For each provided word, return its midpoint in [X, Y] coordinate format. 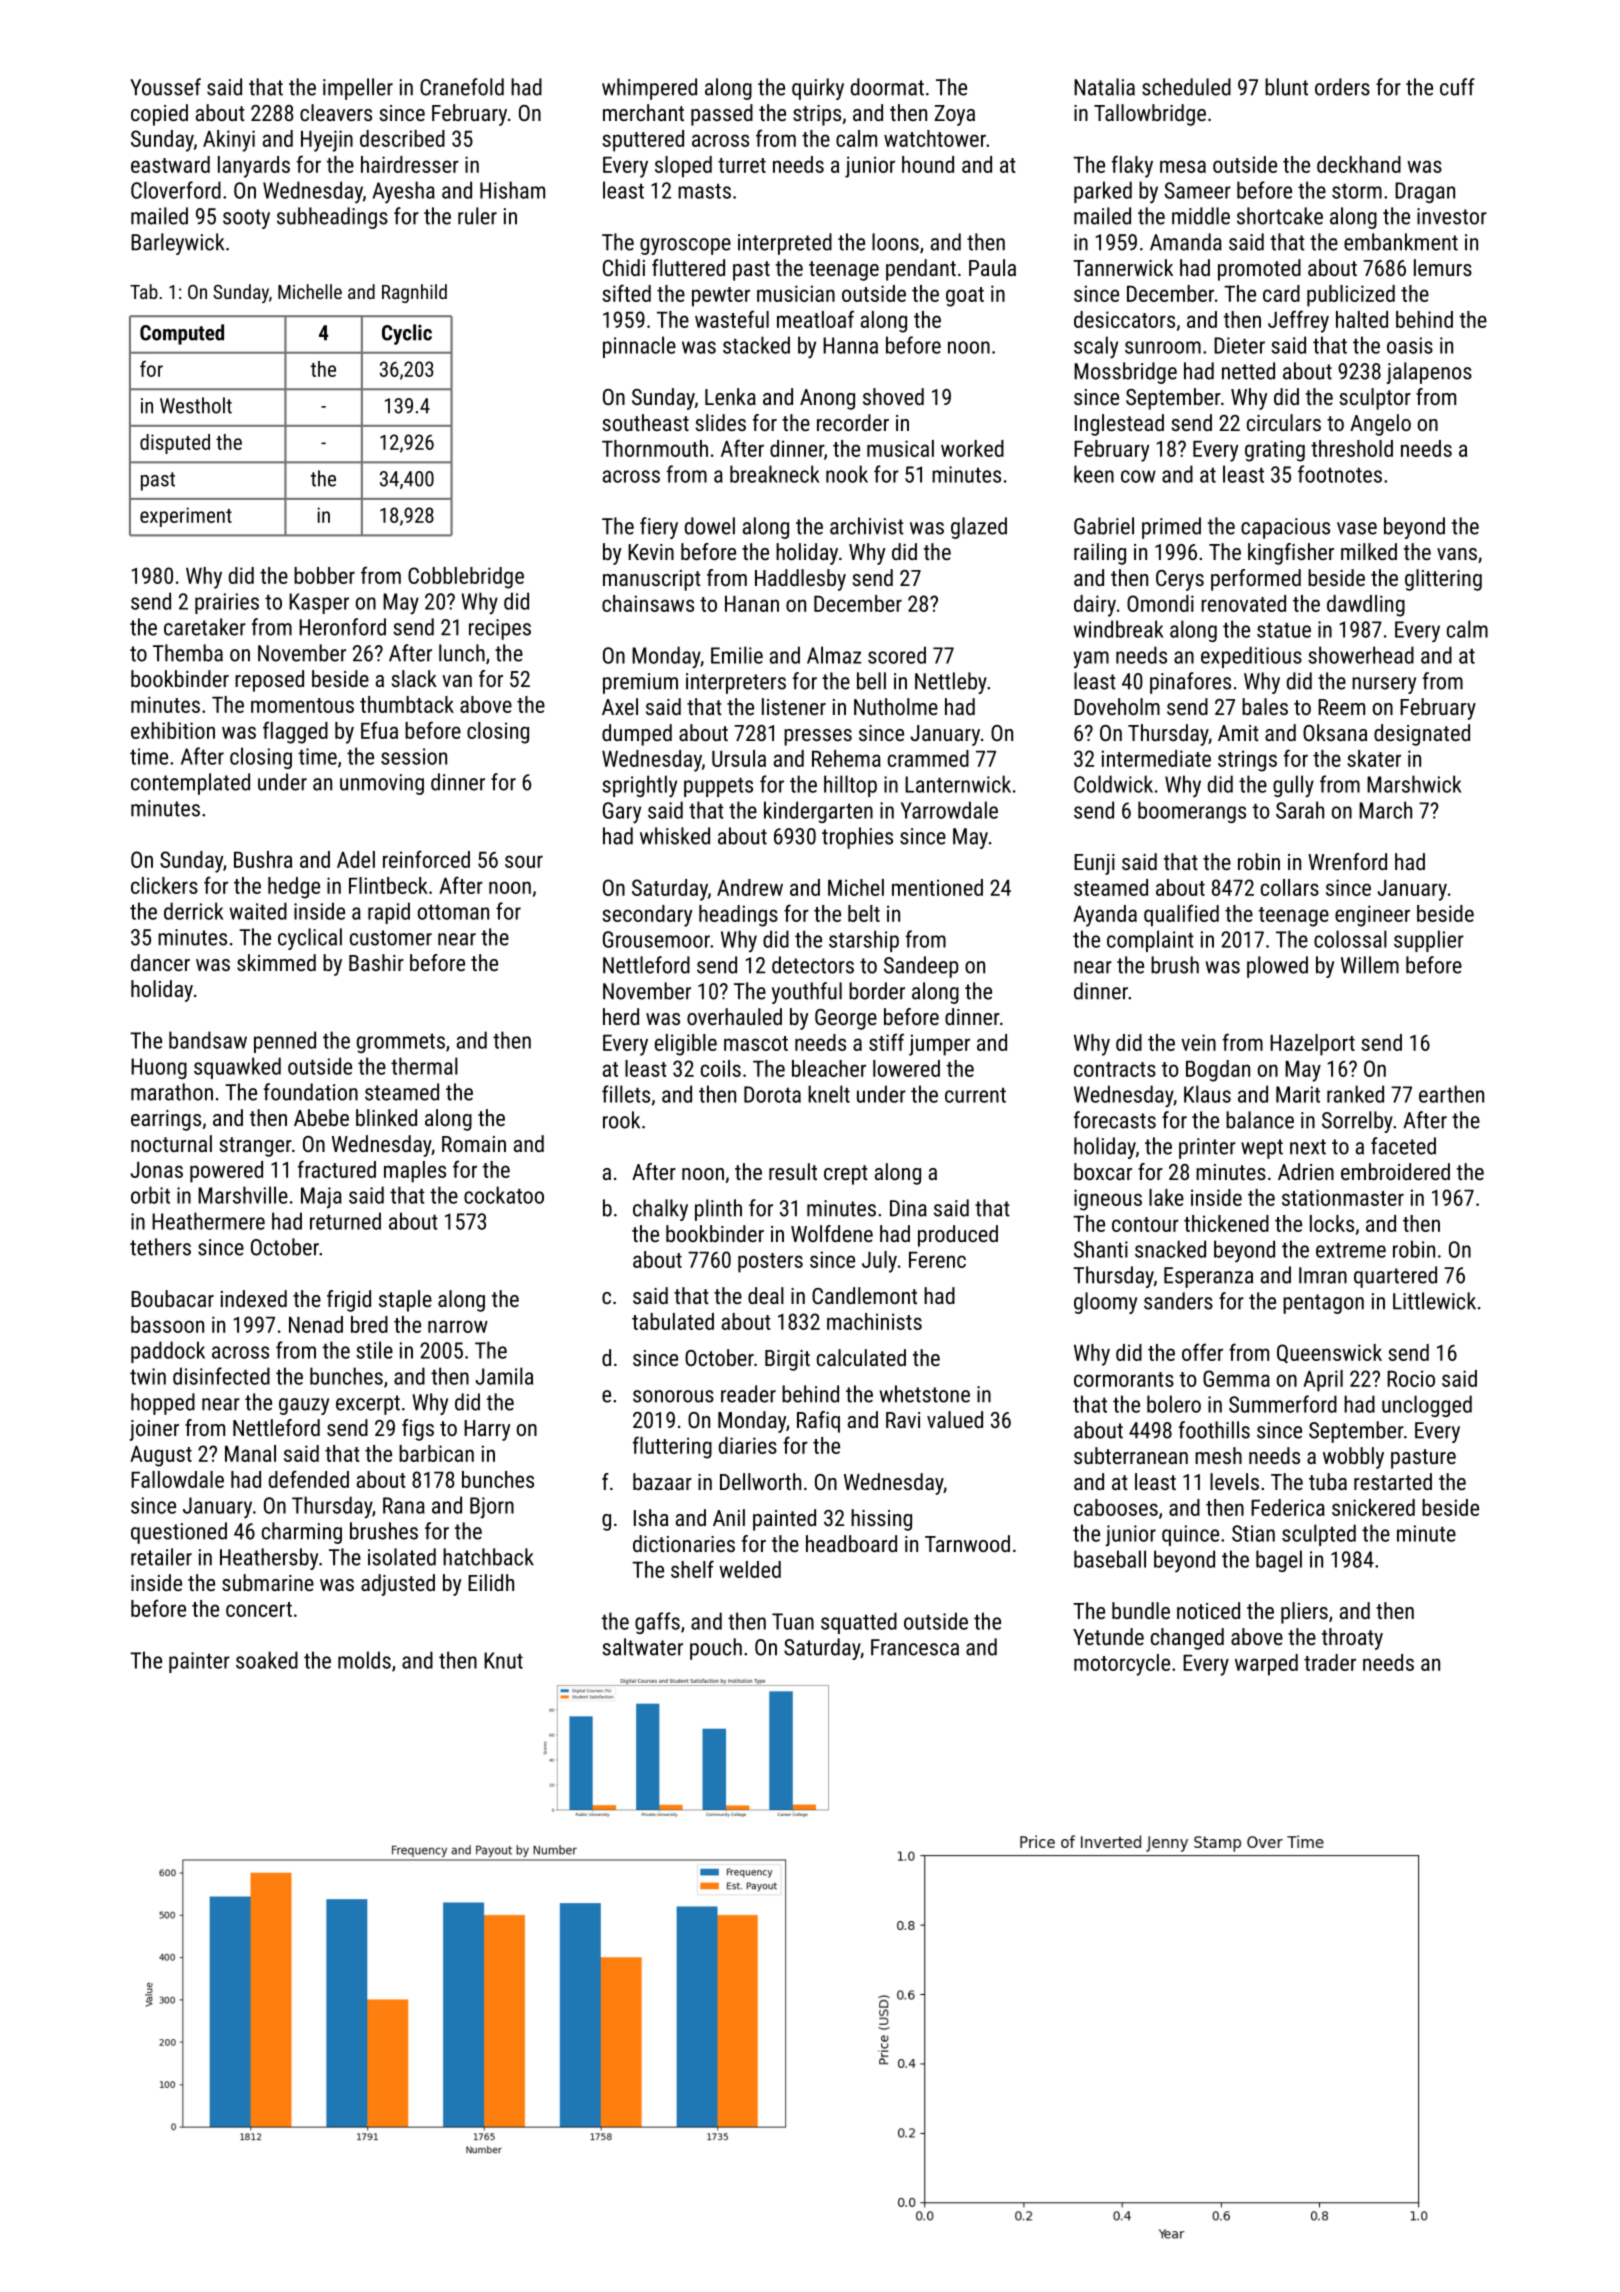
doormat [887, 87]
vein [1198, 1042]
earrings [166, 1120]
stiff [886, 1042]
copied [159, 115]
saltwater [642, 1647]
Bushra [263, 859]
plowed [1277, 967]
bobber [324, 575]
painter [199, 1662]
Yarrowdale [949, 810]
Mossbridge [1125, 373]
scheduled [1186, 87]
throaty [1352, 1639]
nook [847, 474]
